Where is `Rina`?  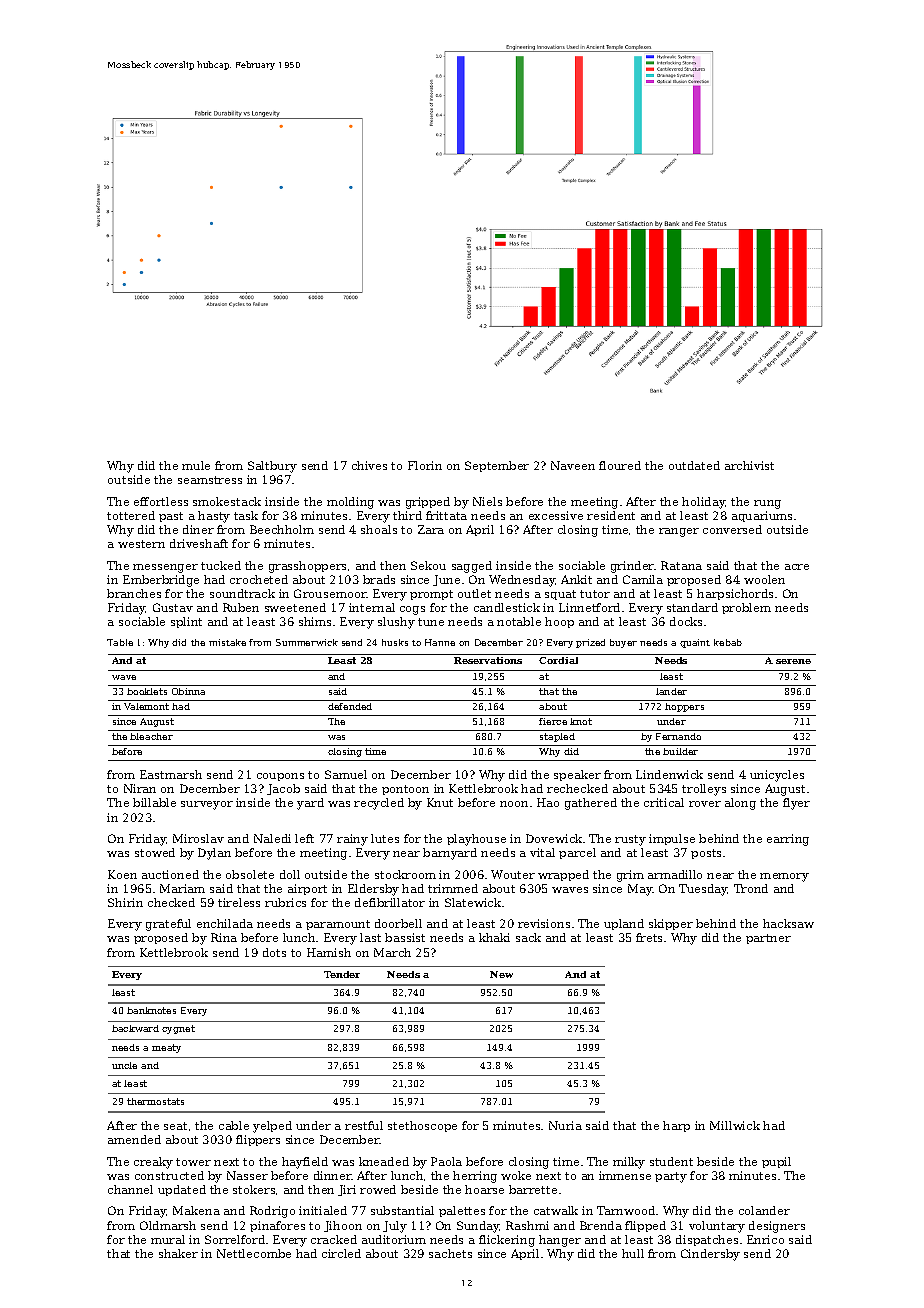
Rina is located at coordinates (224, 937).
